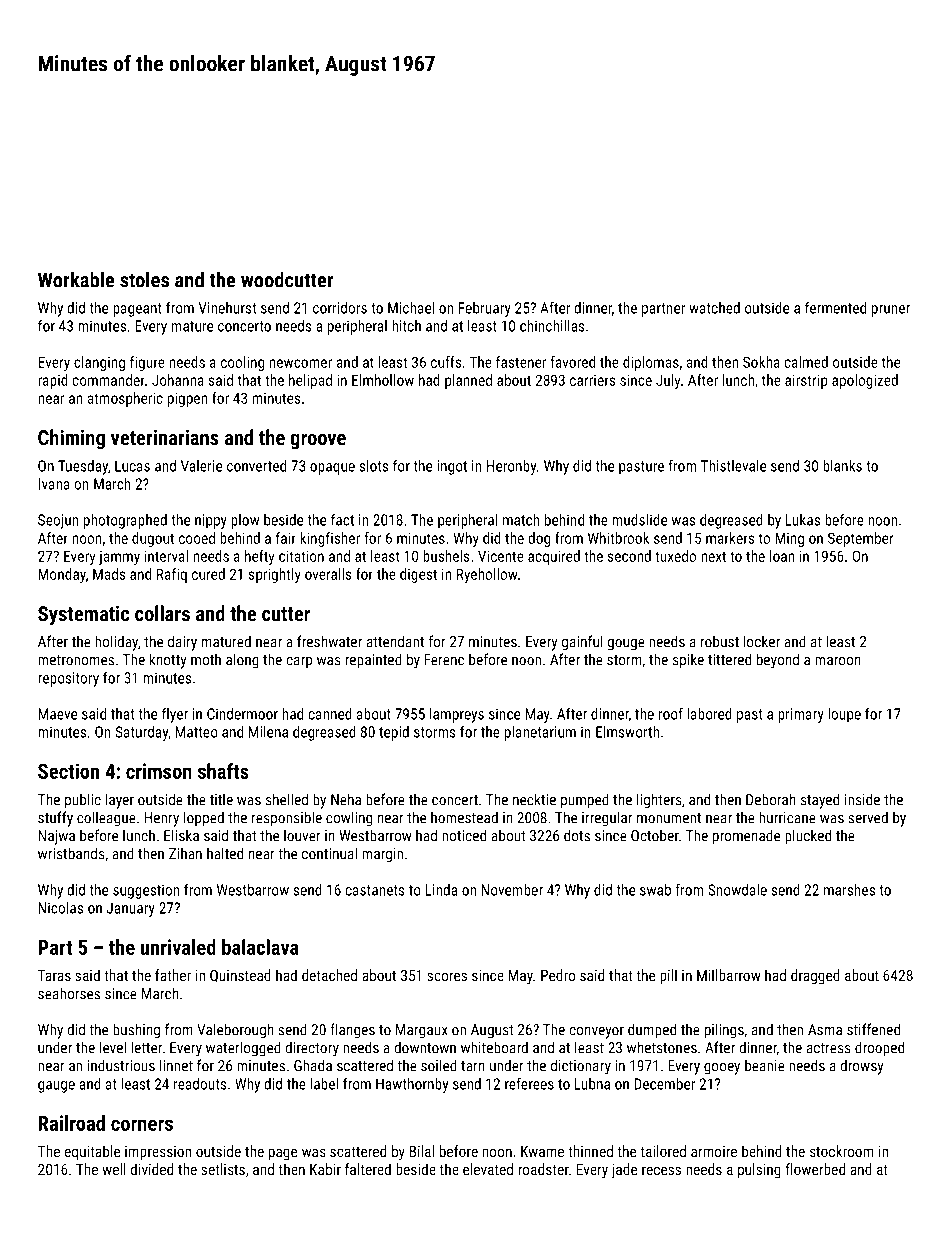 This screenshot has width=952, height=1233. Describe the element at coordinates (57, 714) in the screenshot. I see `Maeve` at that location.
